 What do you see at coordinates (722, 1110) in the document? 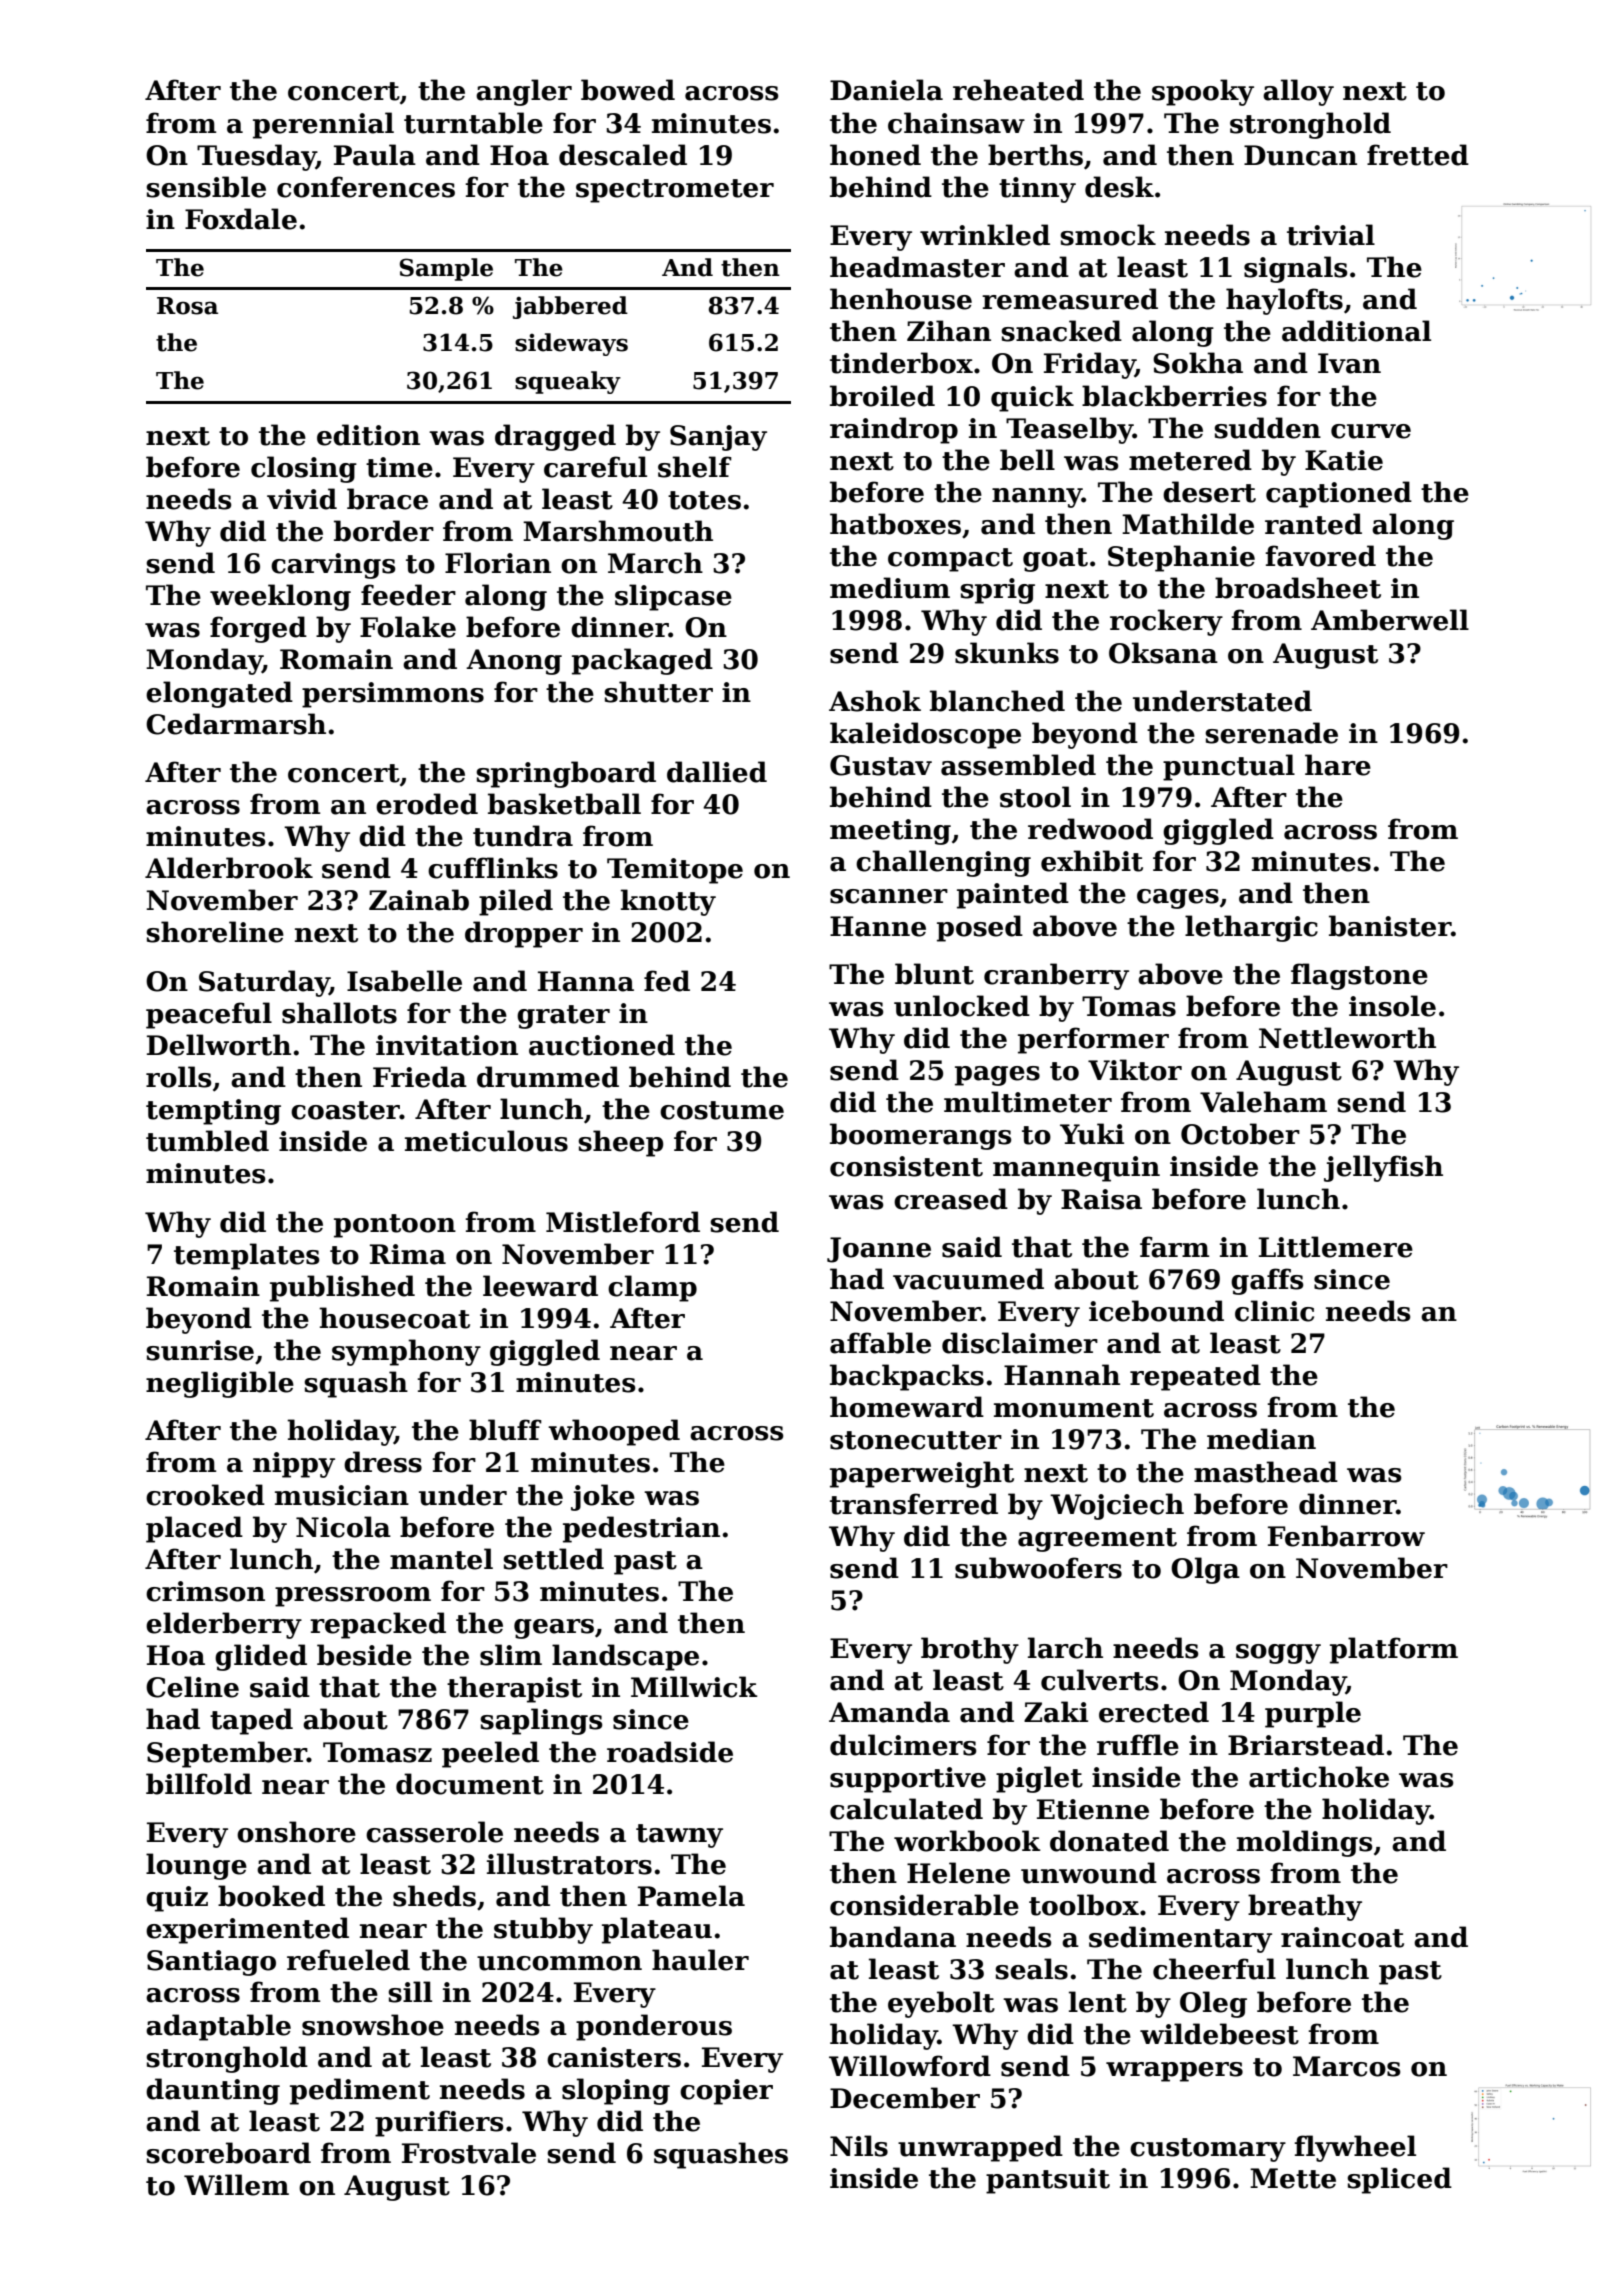
I see `costume` at bounding box center [722, 1110].
